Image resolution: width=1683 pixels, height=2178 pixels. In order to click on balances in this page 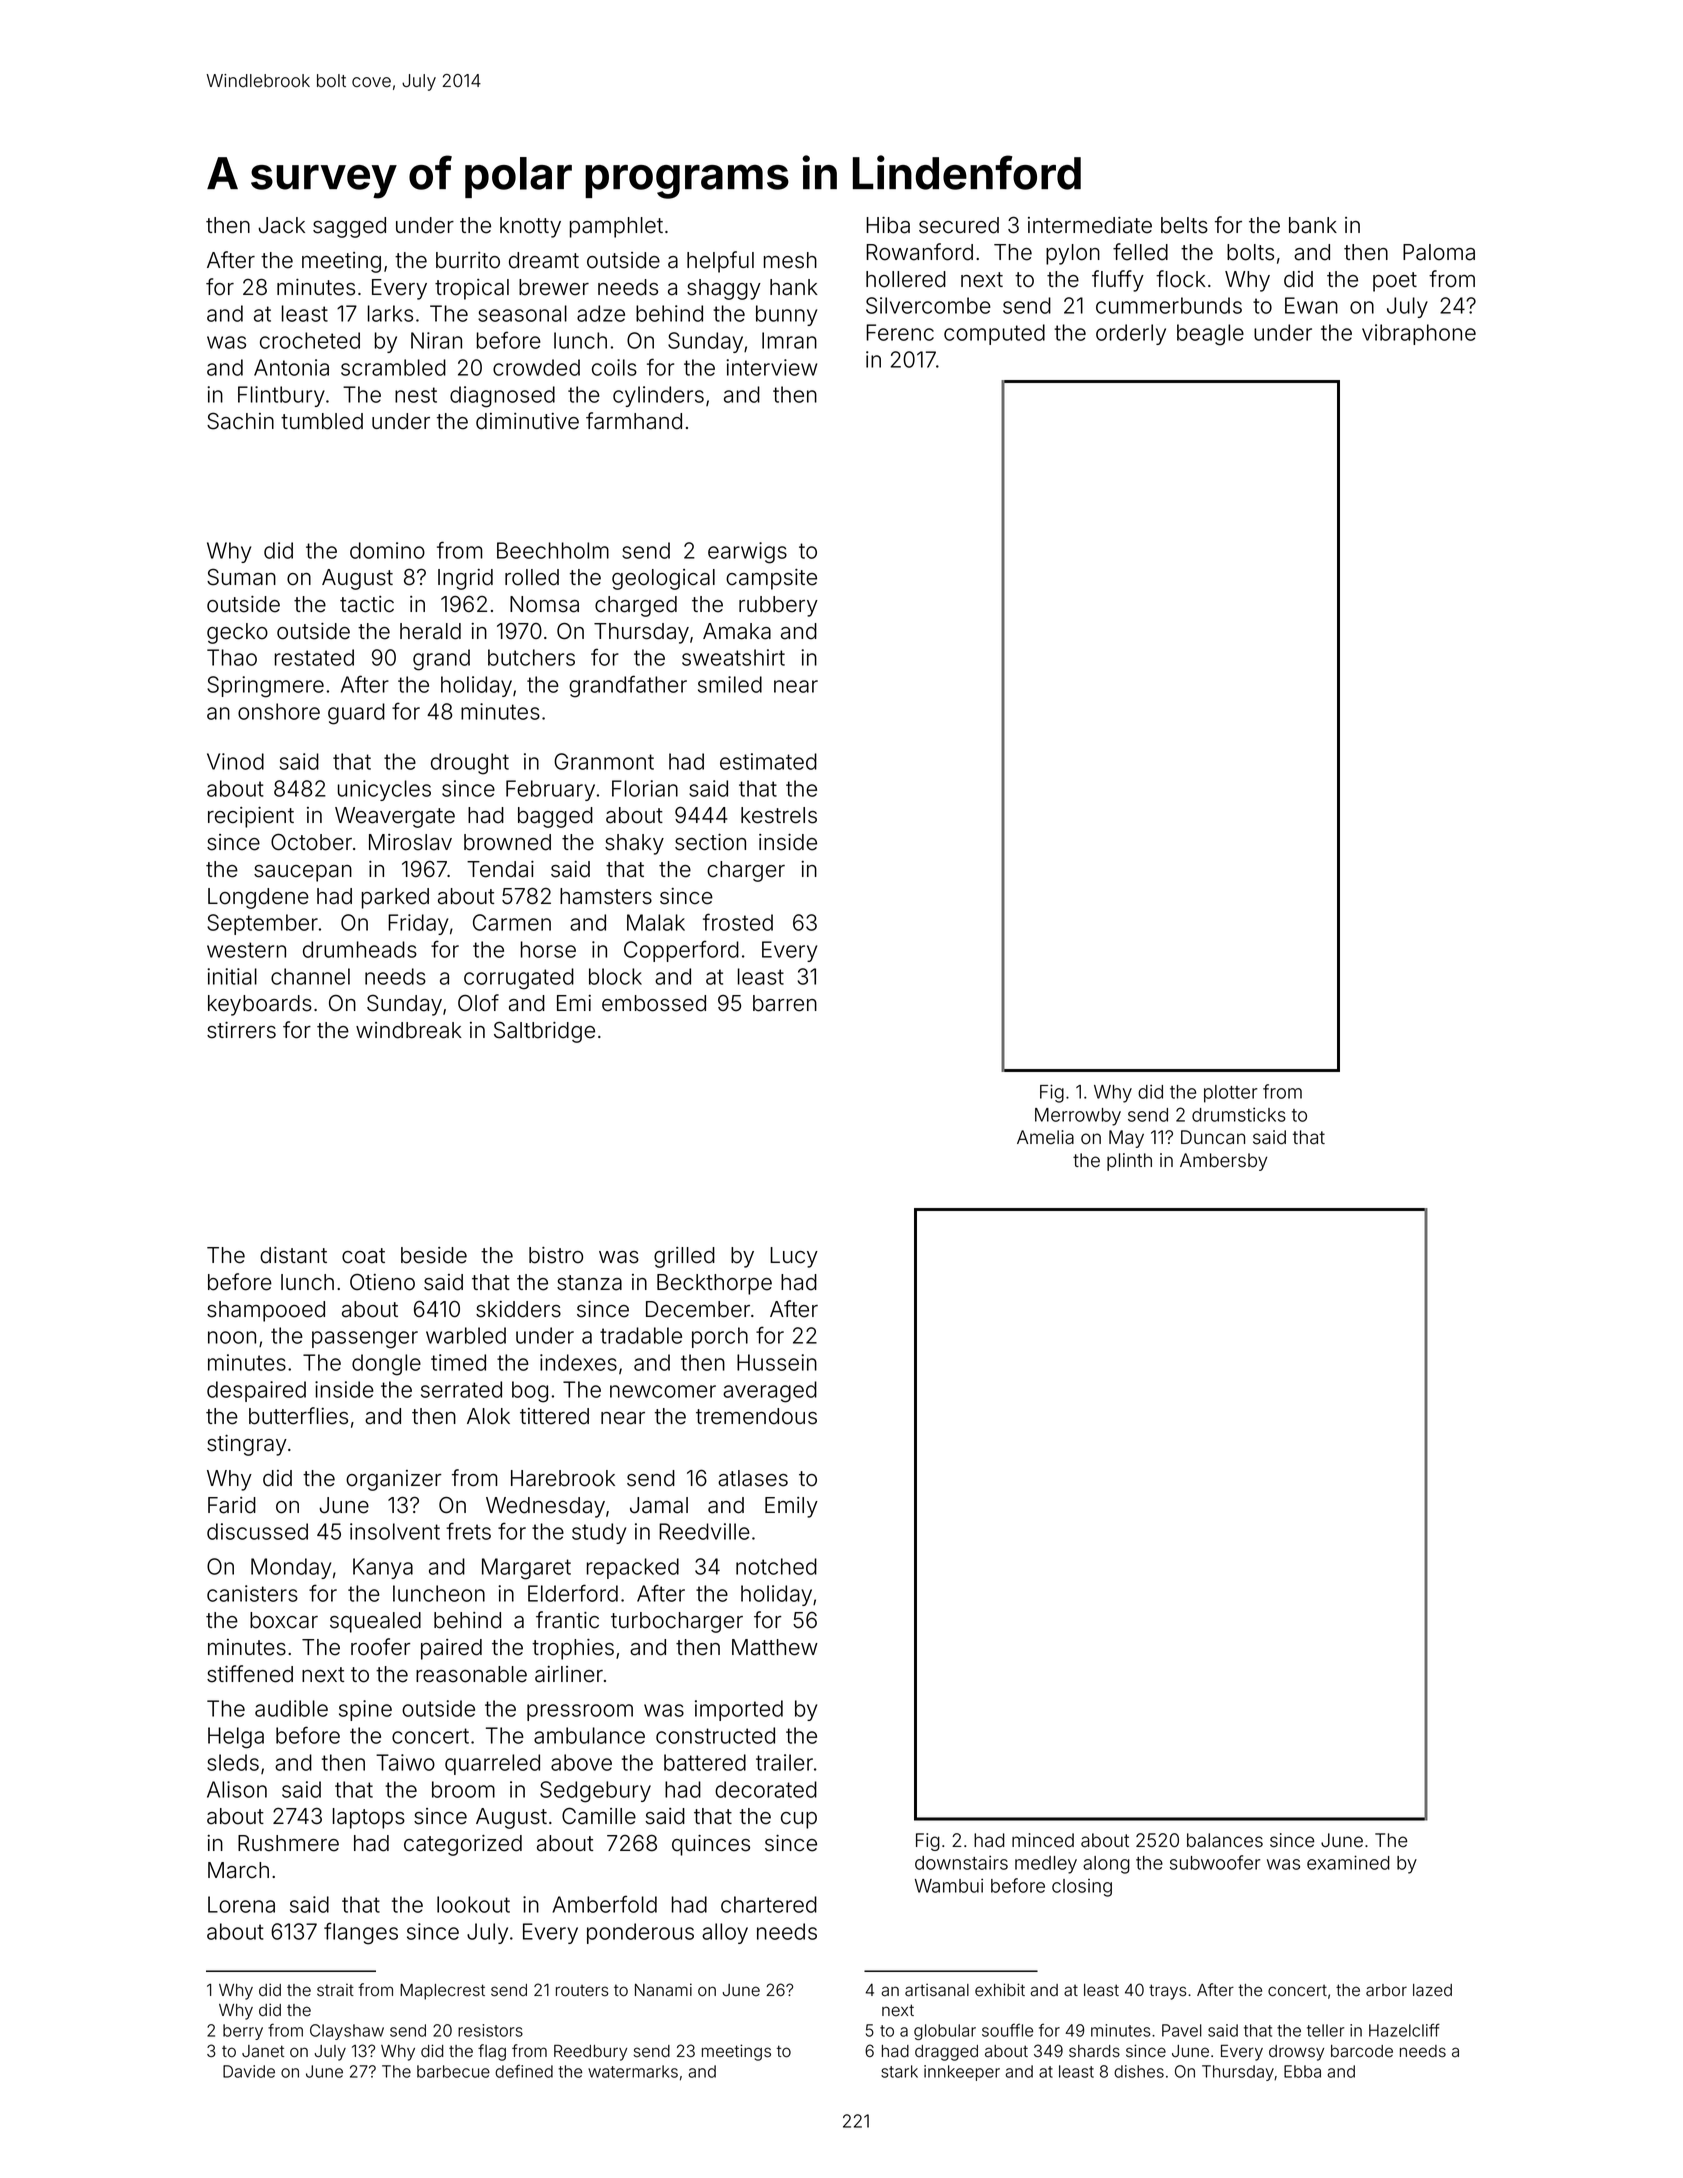, I will do `click(1225, 1840)`.
